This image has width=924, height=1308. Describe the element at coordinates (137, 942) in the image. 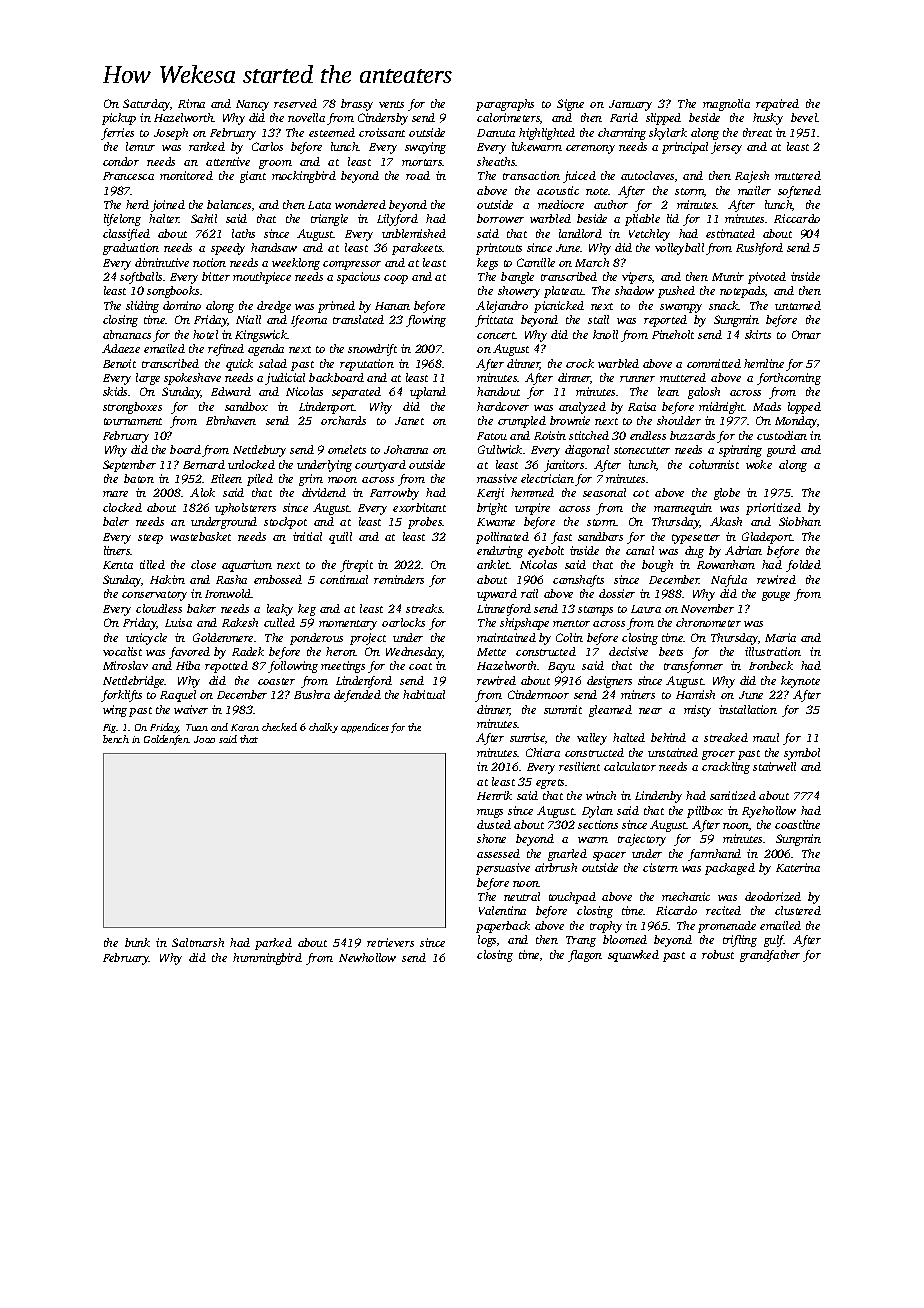

I see `bunk` at that location.
